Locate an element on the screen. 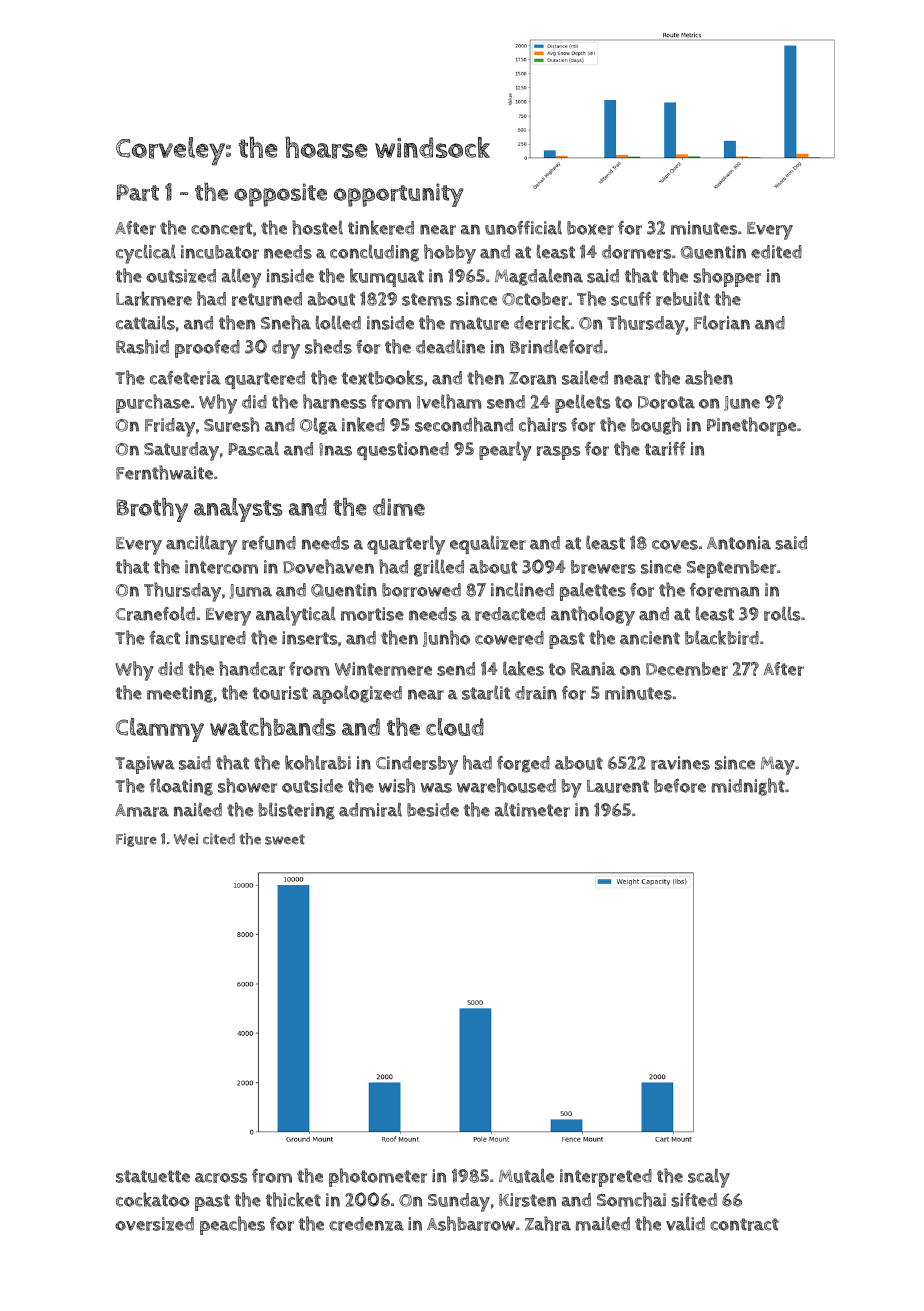 The width and height of the screenshot is (924, 1311). mailed is located at coordinates (603, 1223).
